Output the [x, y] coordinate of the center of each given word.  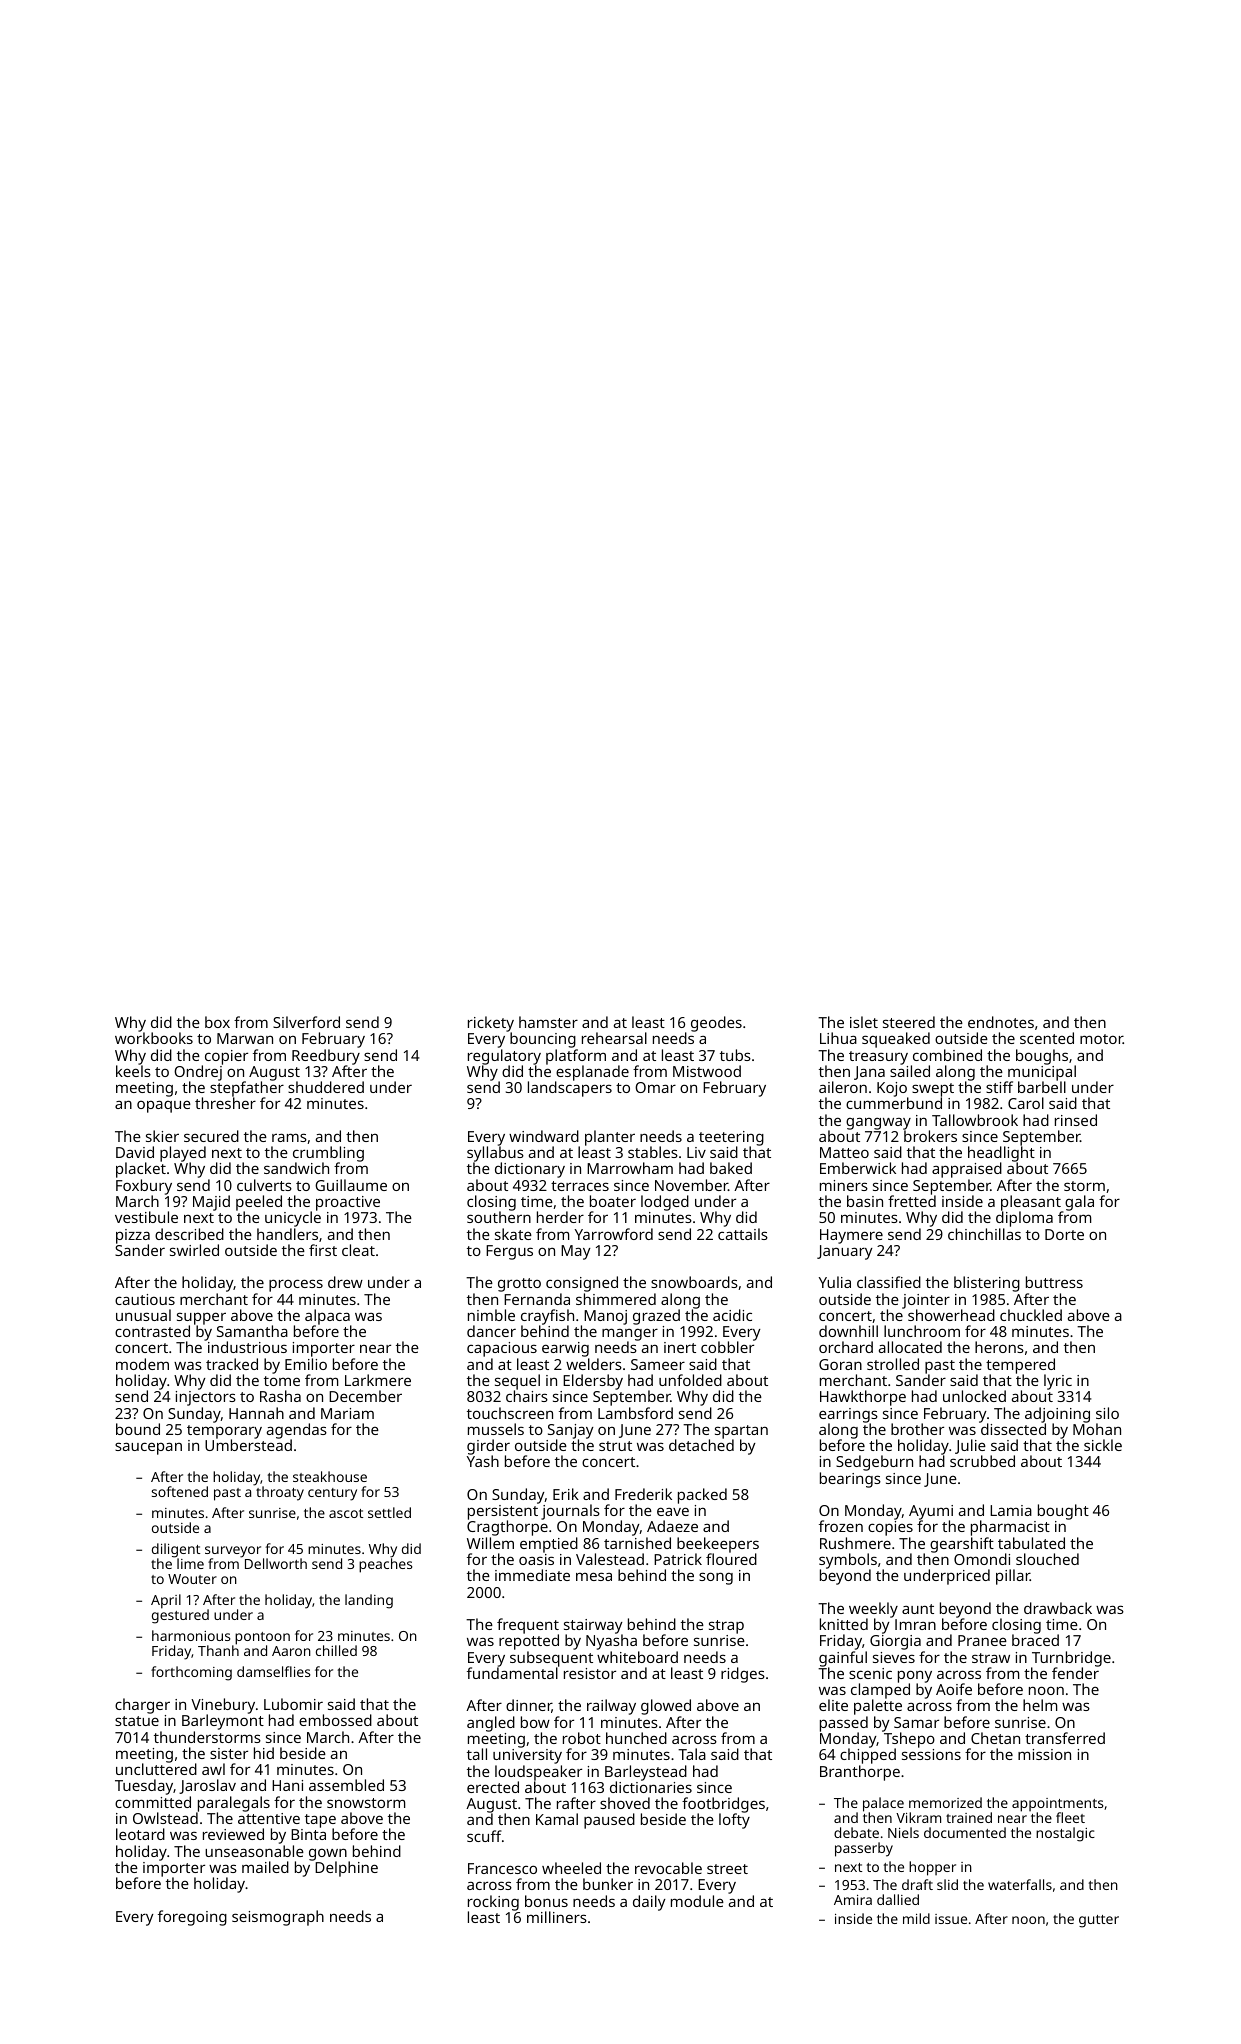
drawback [1058, 1608]
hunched [636, 1738]
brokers [930, 1136]
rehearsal [614, 1038]
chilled [336, 1650]
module [697, 1901]
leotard [140, 1834]
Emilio [306, 1364]
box [217, 1022]
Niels [903, 1832]
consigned [582, 1284]
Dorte [1064, 1234]
